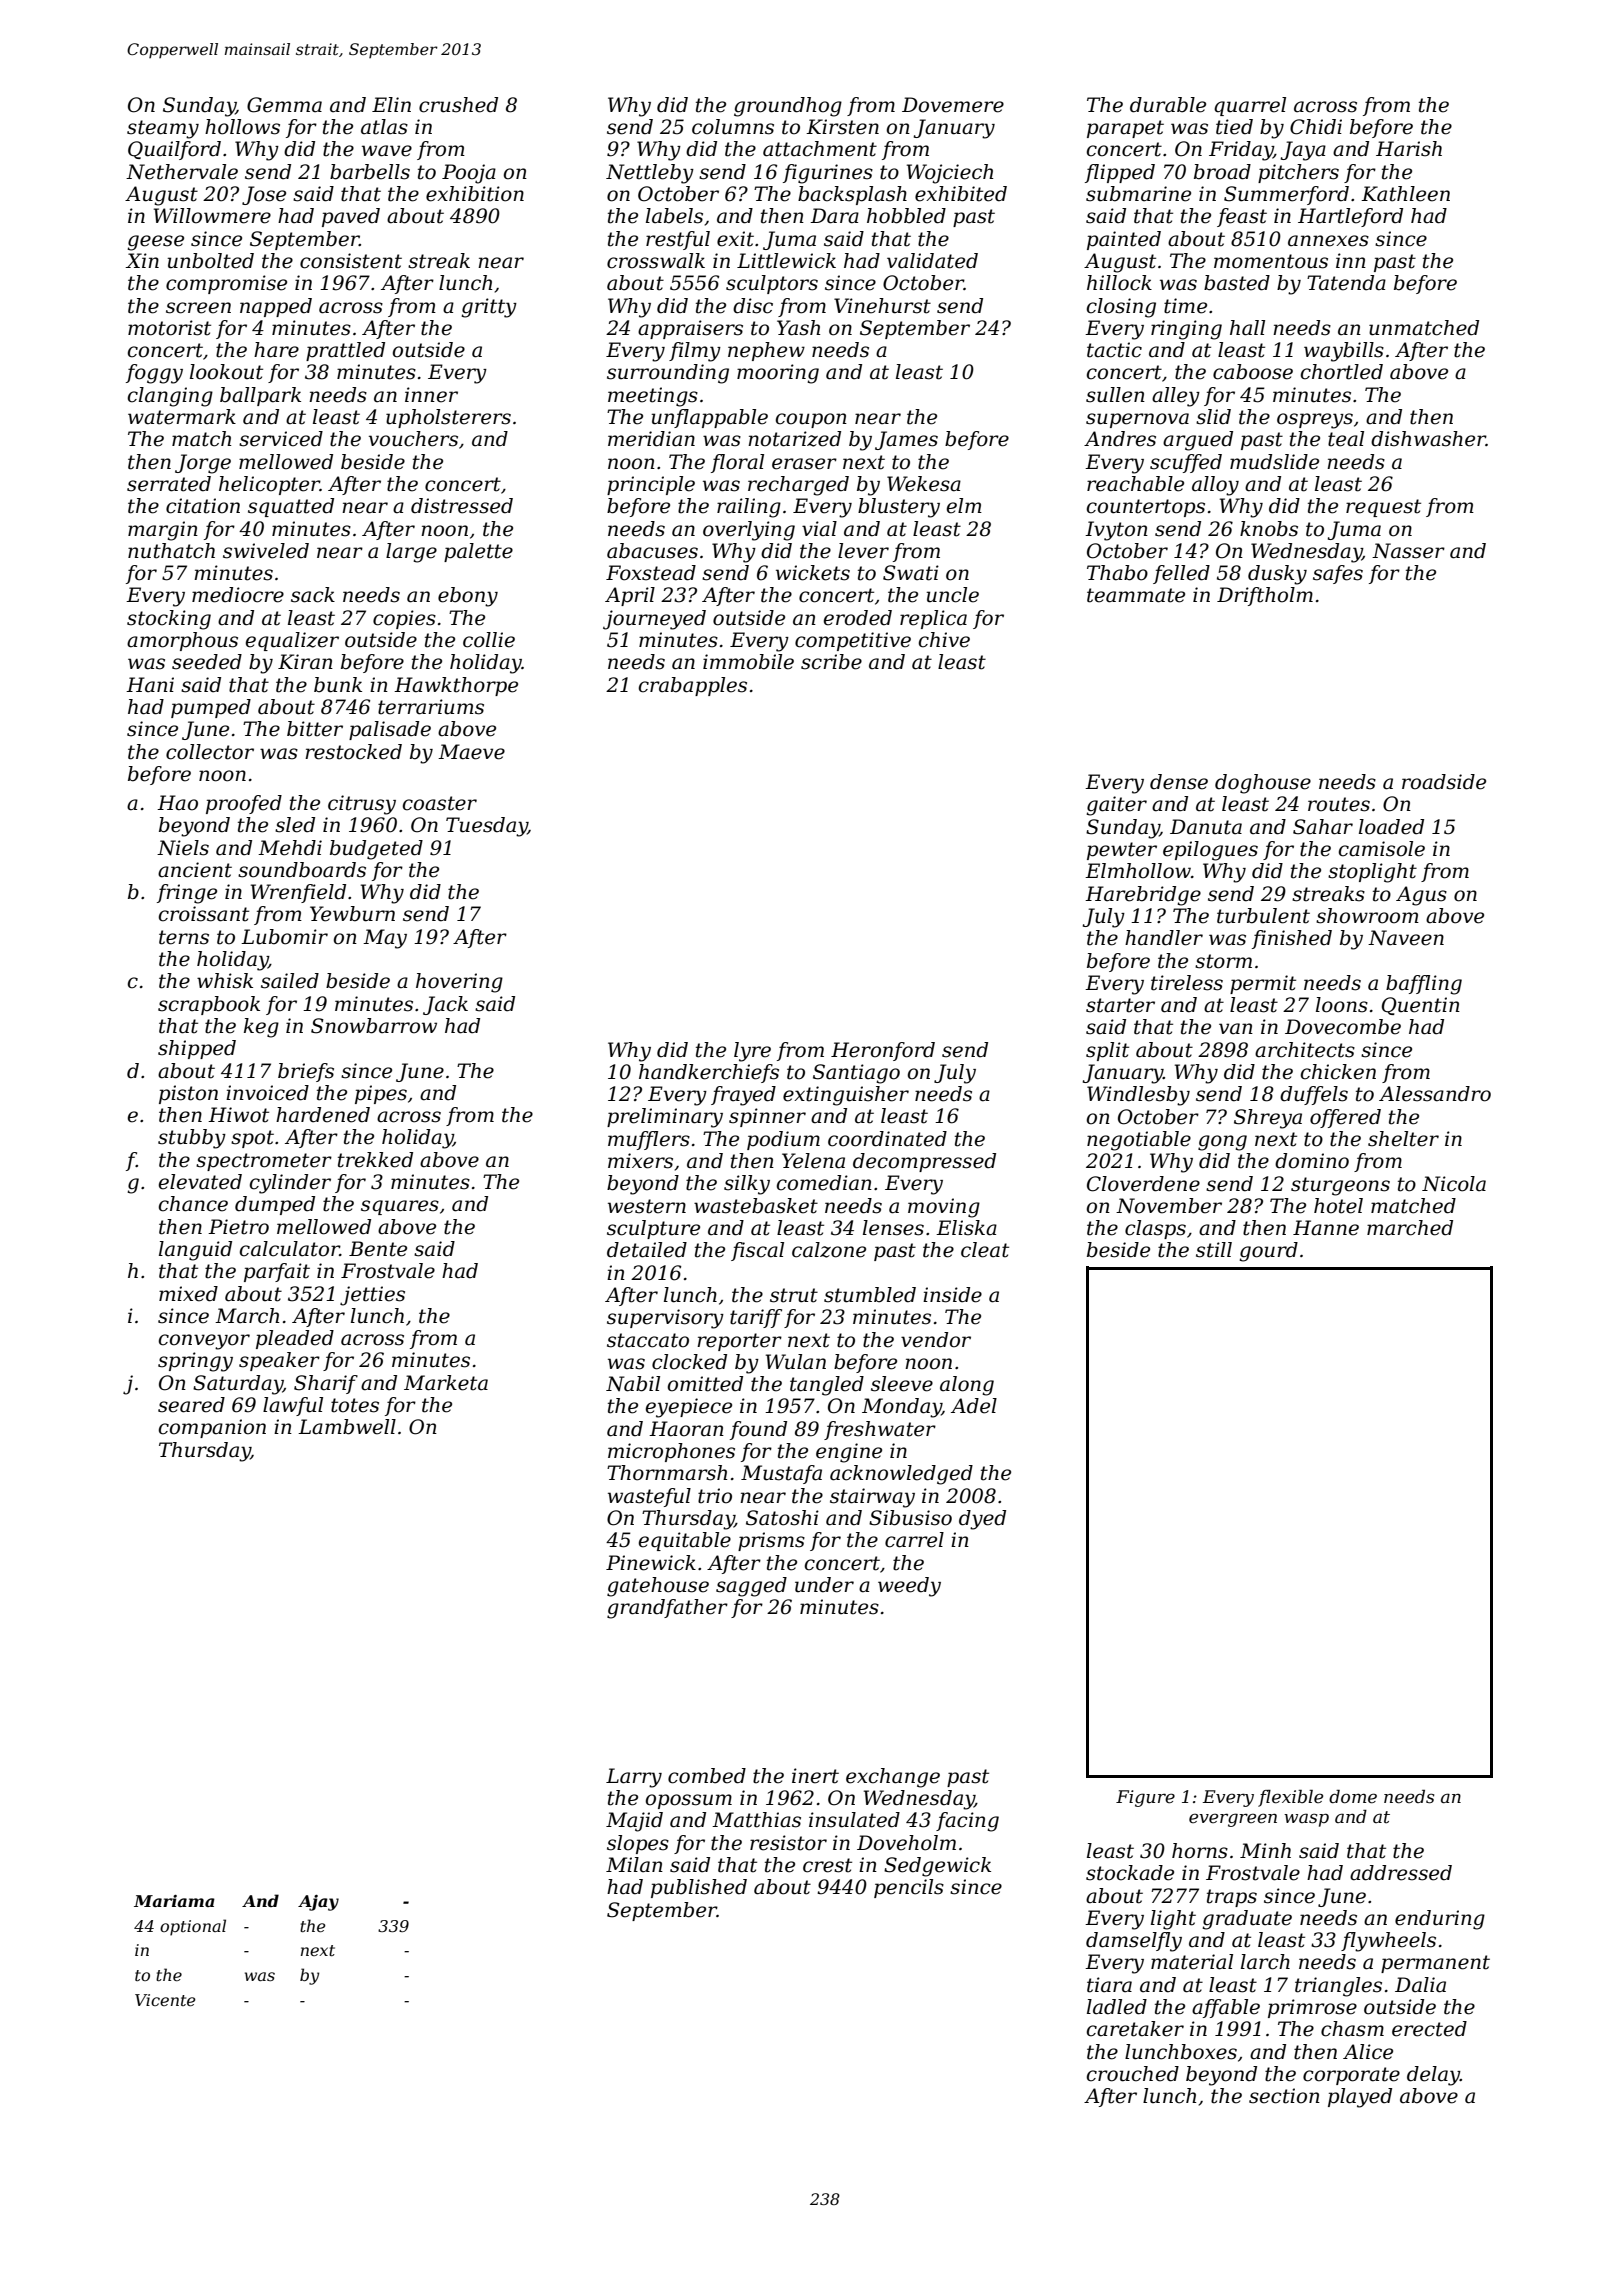 The image size is (1620, 2292). What do you see at coordinates (982, 1520) in the page?
I see `dyed` at bounding box center [982, 1520].
